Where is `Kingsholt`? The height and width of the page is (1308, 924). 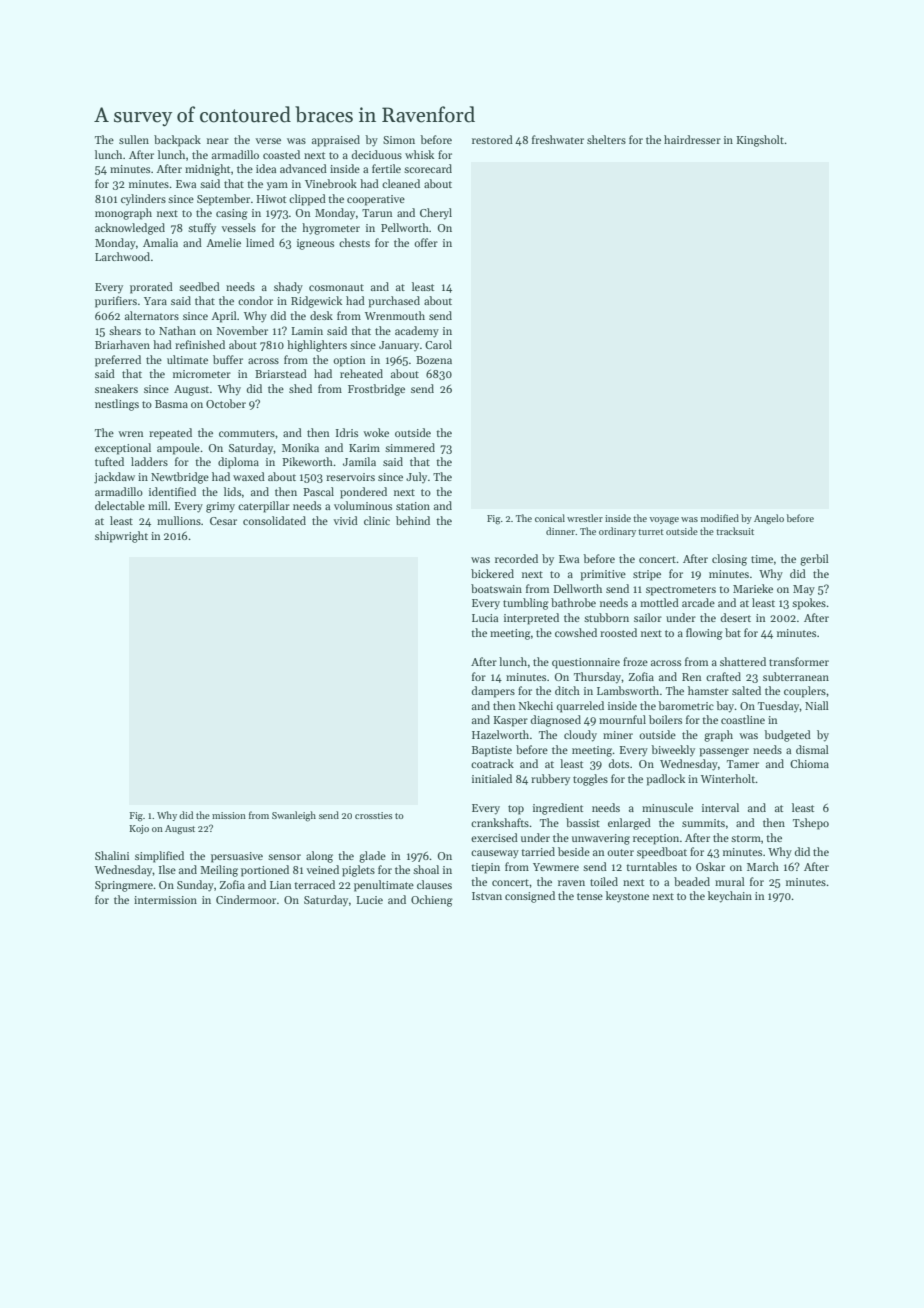
Kingsholt is located at coordinates (760, 141).
